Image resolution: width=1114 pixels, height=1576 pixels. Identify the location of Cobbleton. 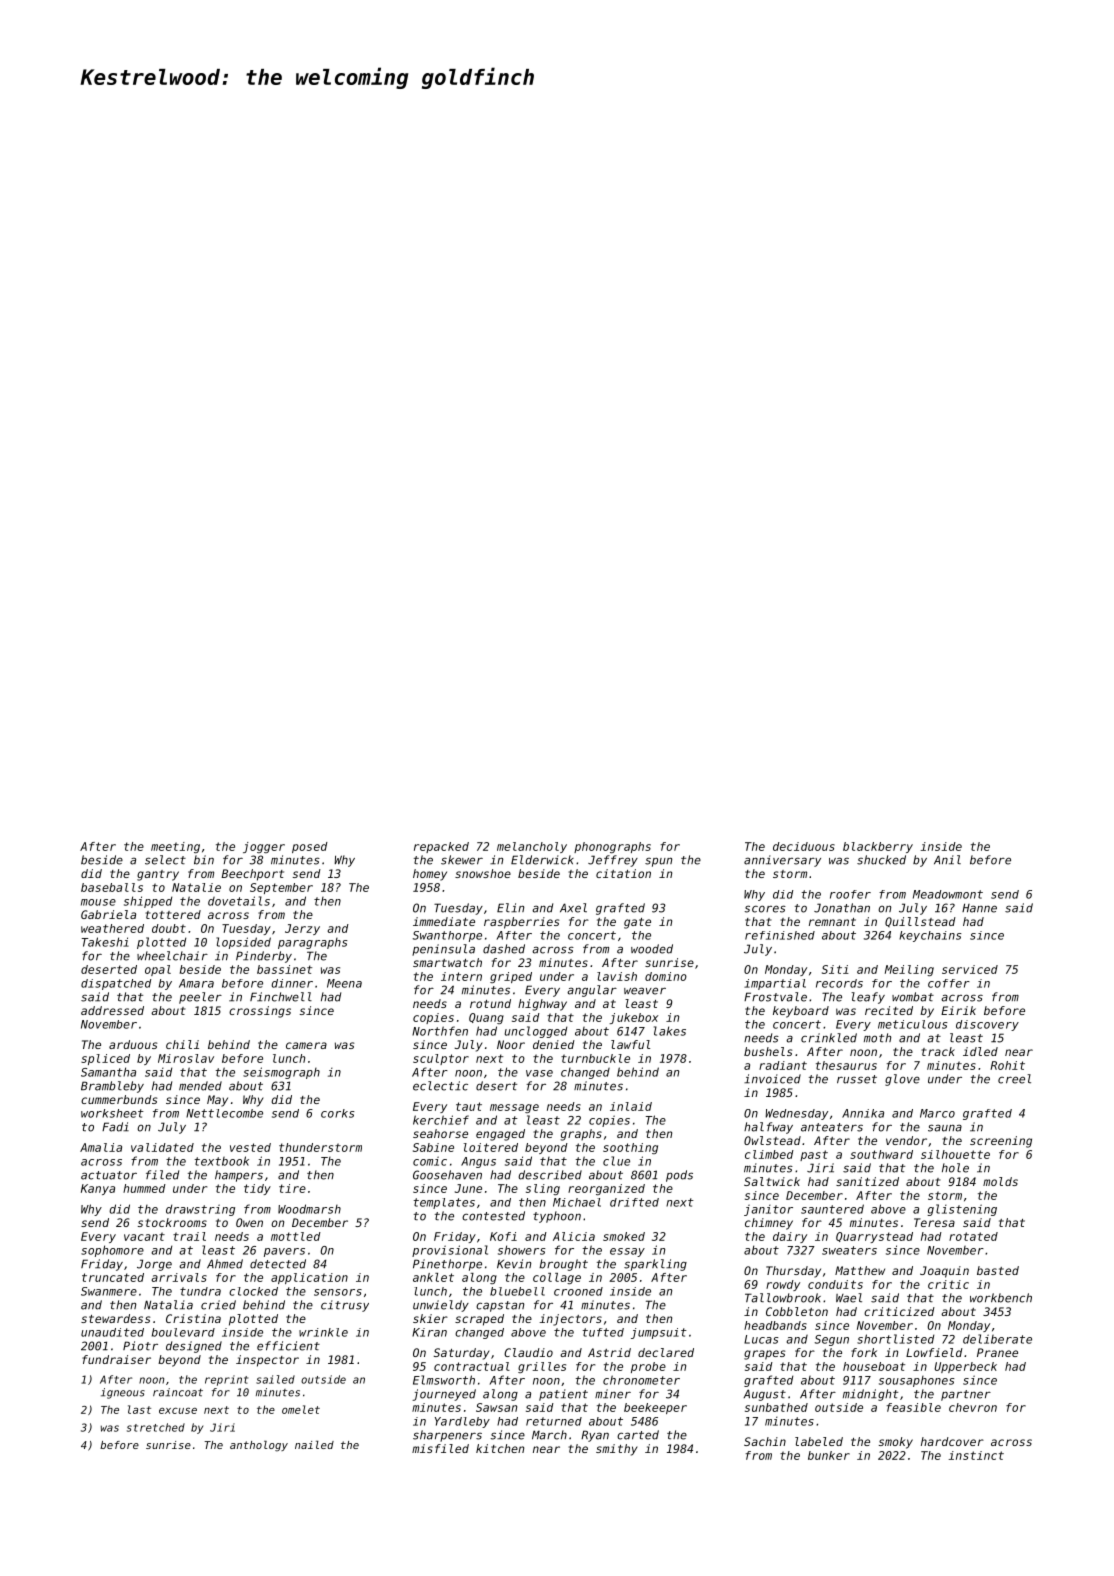
(797, 1311).
